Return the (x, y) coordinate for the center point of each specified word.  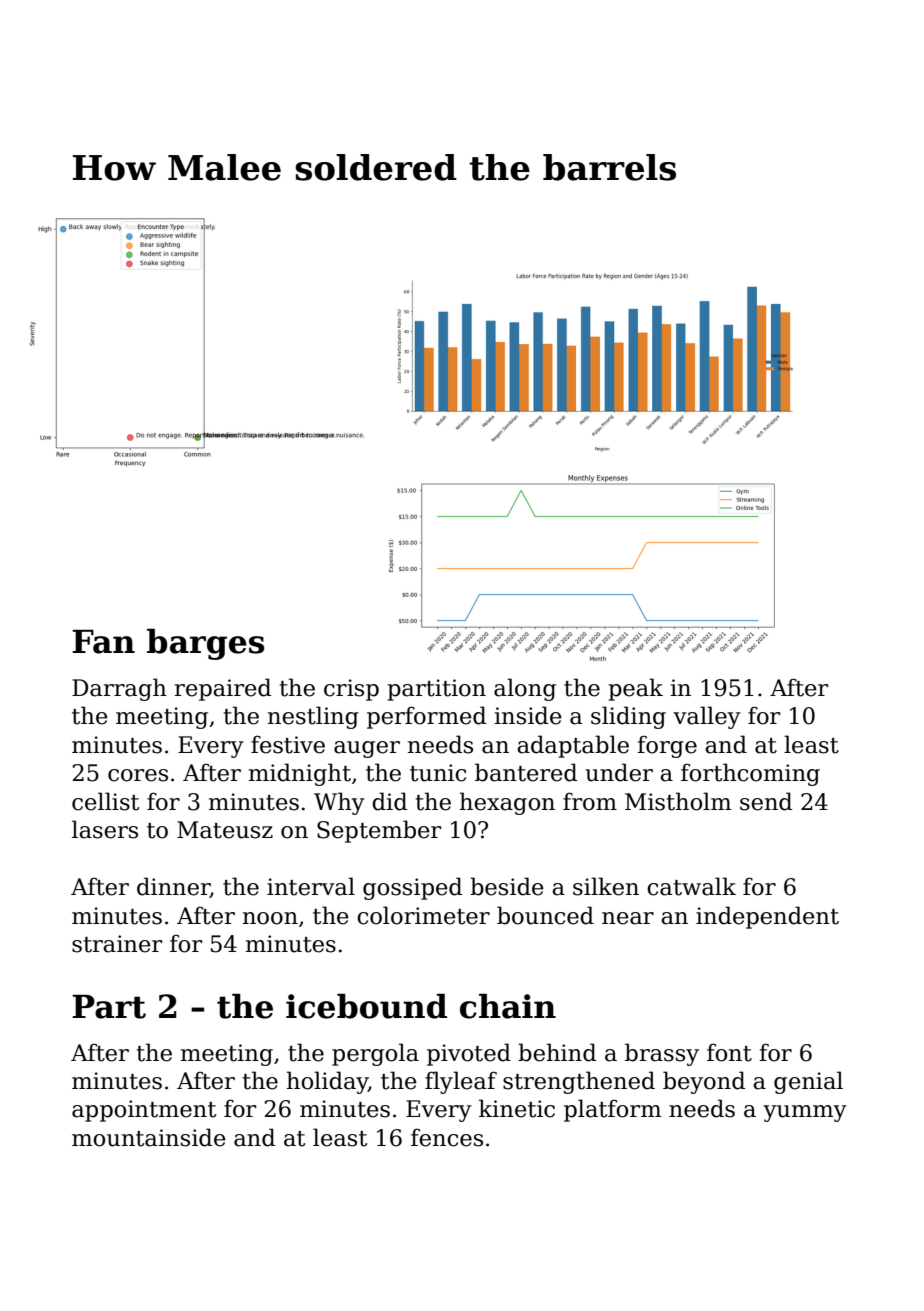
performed (426, 717)
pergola (375, 1054)
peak (635, 689)
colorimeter (423, 915)
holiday (327, 1082)
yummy (805, 1113)
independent (767, 917)
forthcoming (750, 774)
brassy (662, 1054)
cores (138, 775)
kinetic (517, 1108)
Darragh (119, 689)
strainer (117, 944)
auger (367, 749)
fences (447, 1137)
